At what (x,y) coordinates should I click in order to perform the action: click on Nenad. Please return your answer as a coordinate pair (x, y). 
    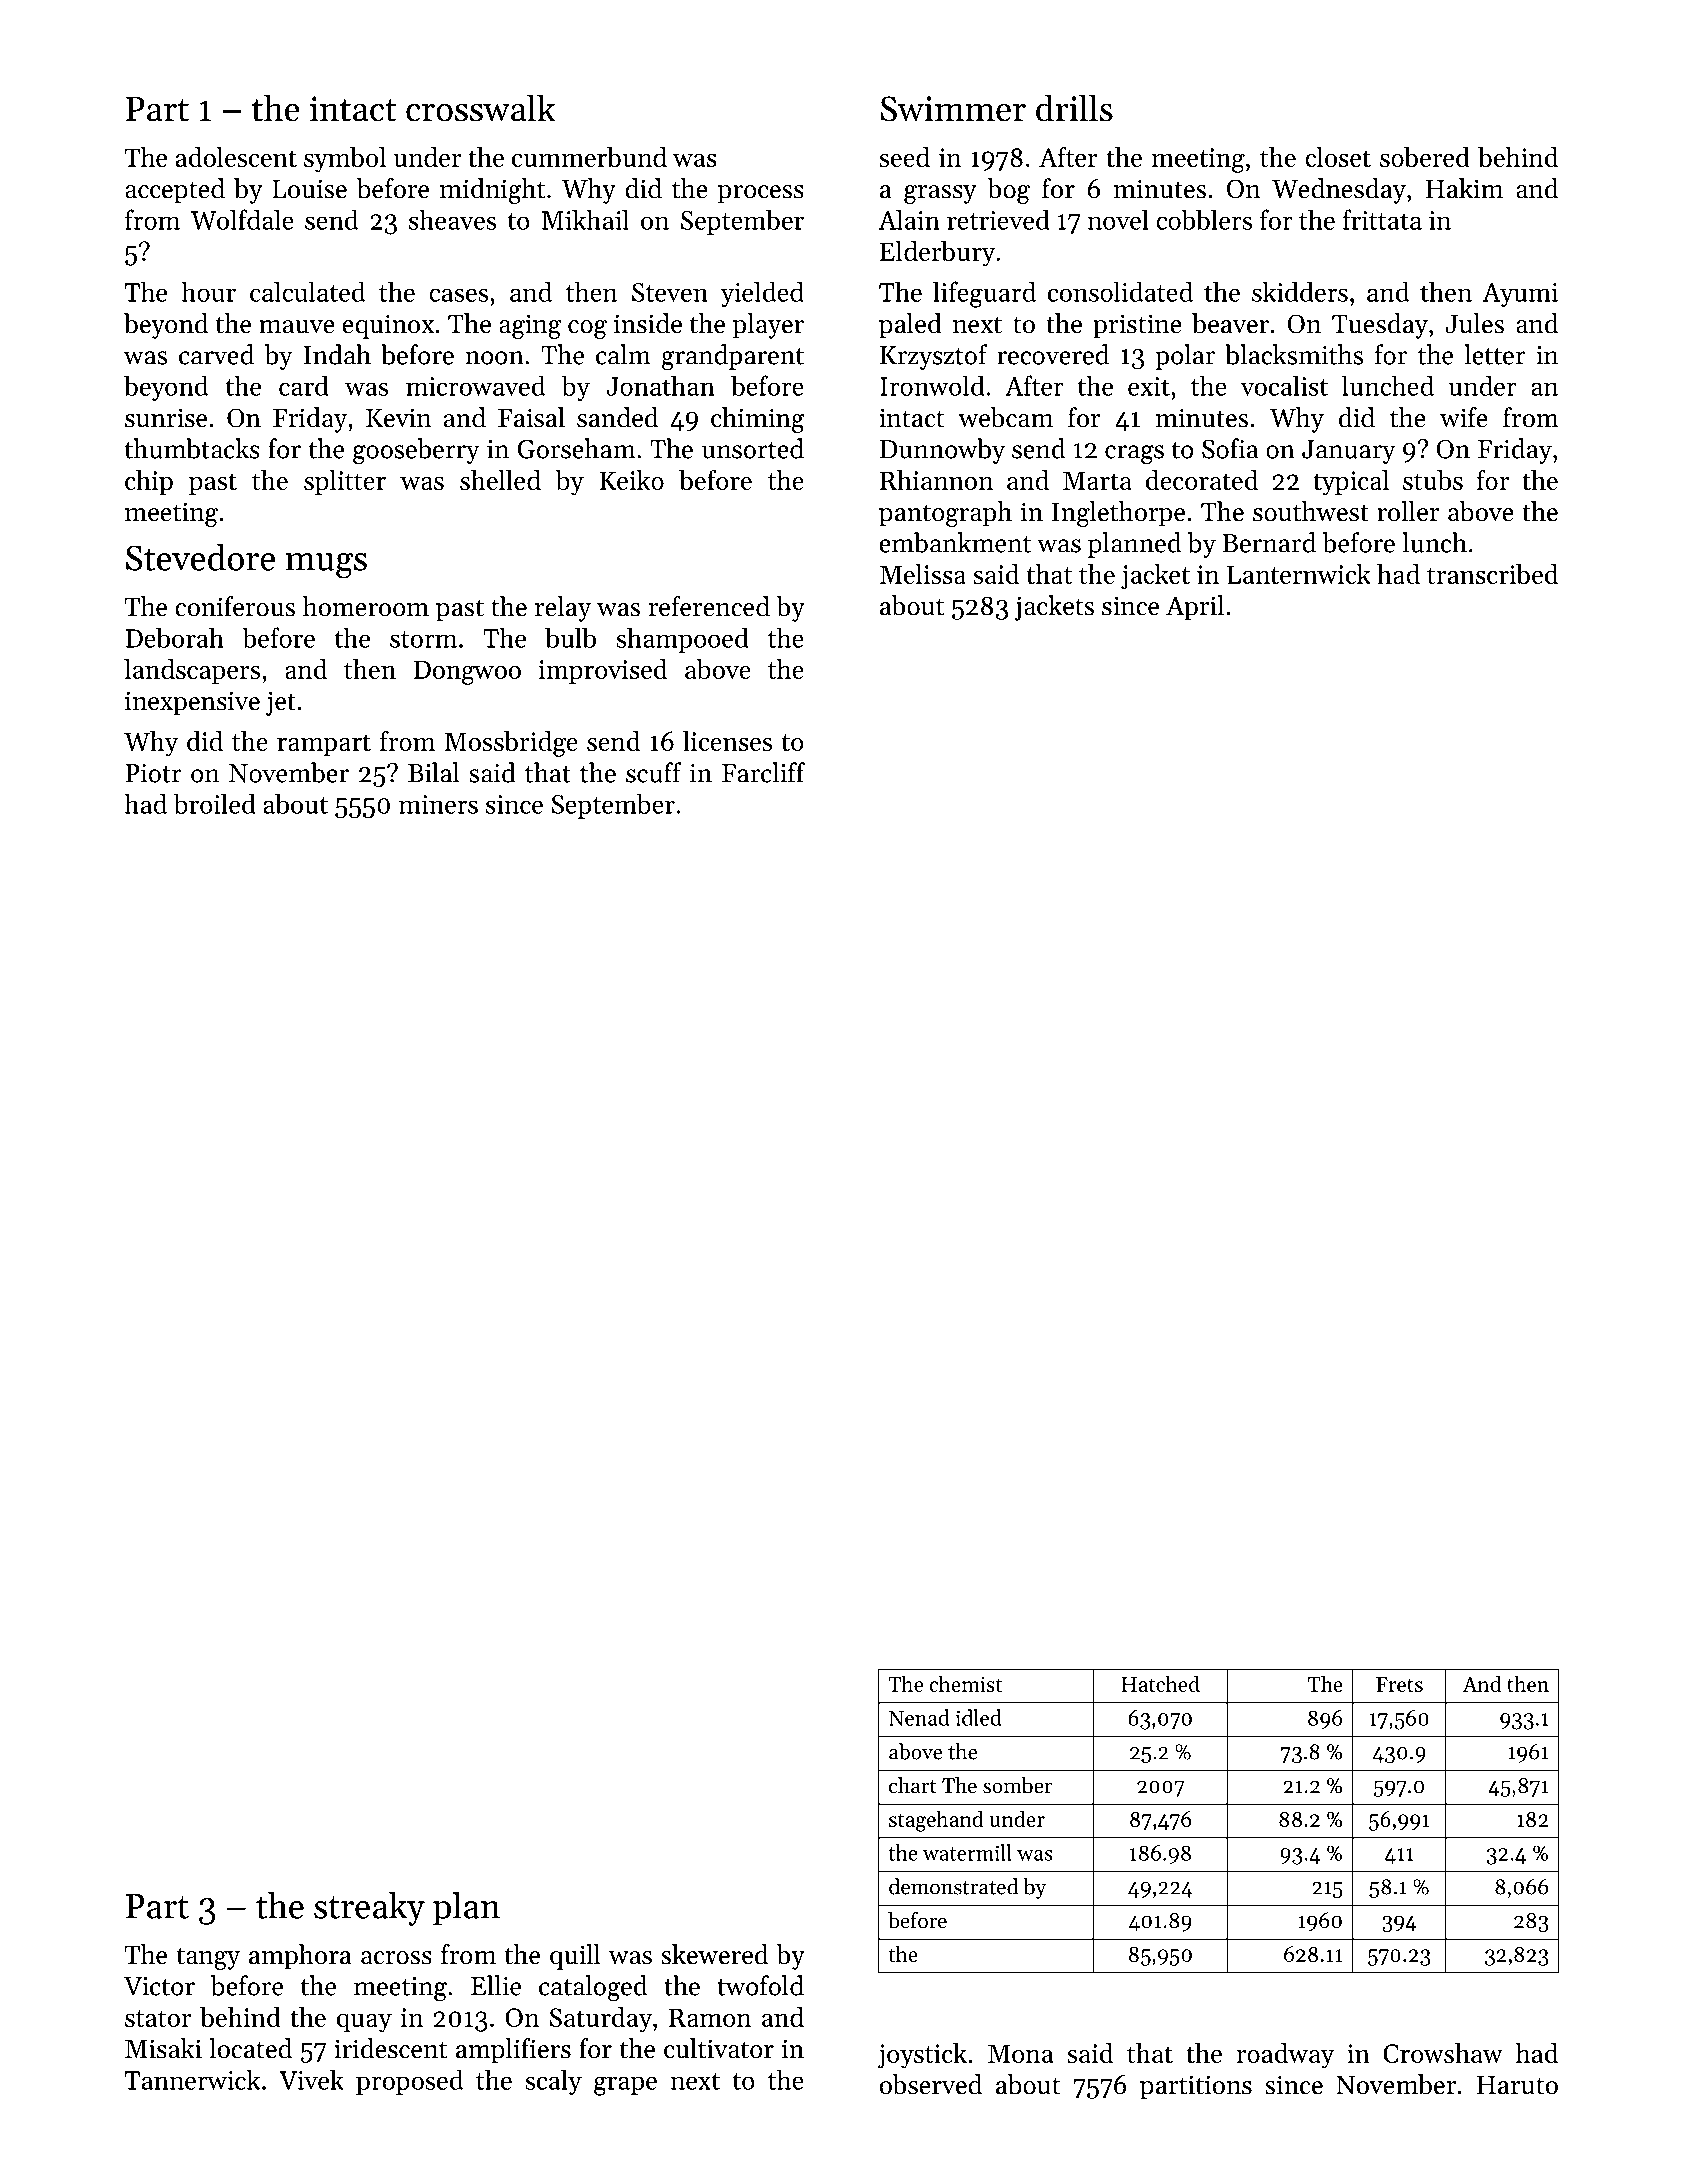
    Looking at the image, I should click on (919, 1717).
